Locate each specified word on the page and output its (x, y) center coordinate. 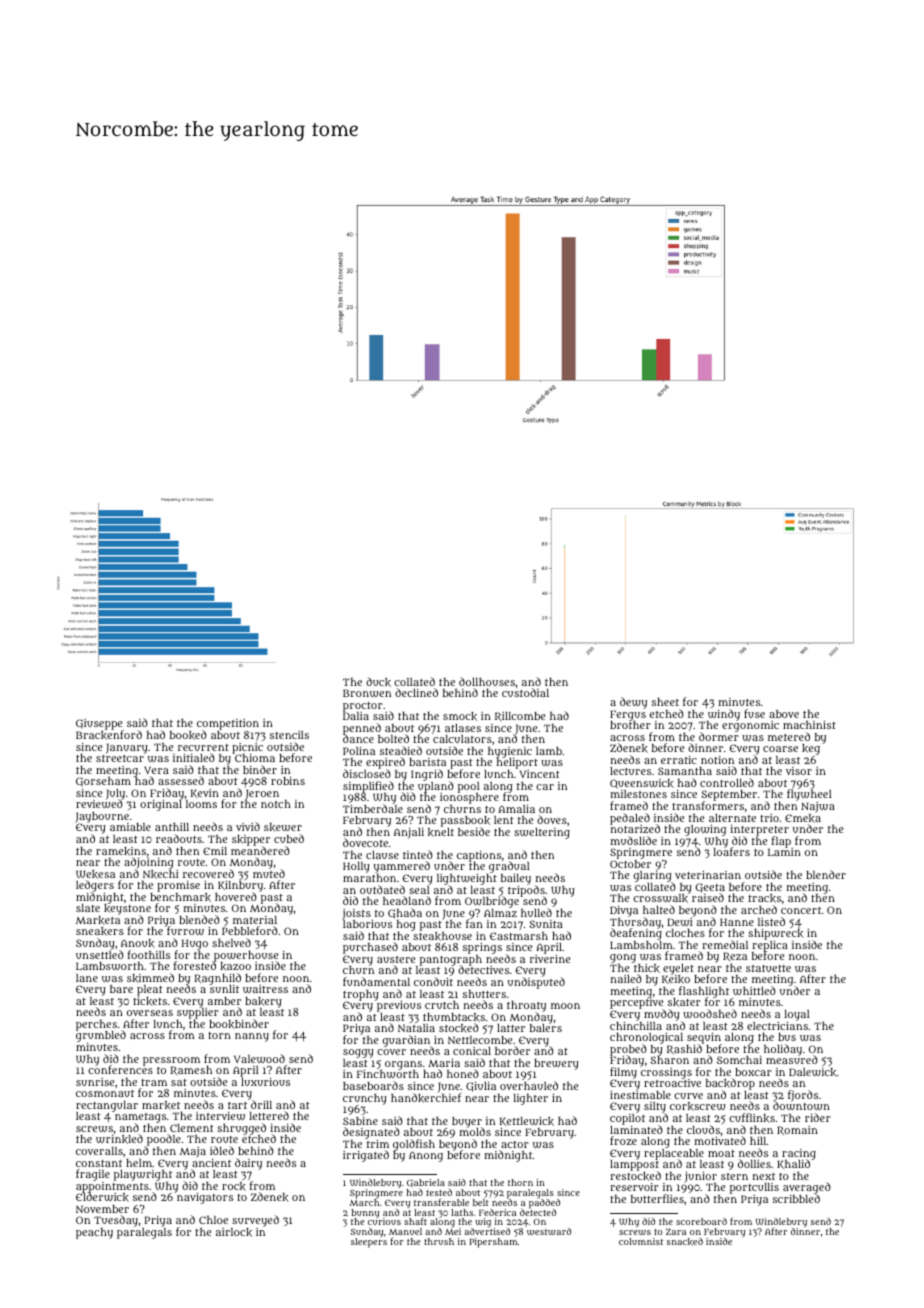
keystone (127, 910)
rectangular (107, 1106)
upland (436, 787)
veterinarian (708, 875)
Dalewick (813, 1072)
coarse (780, 749)
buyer (467, 1122)
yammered (402, 867)
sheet (665, 702)
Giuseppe (100, 725)
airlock (234, 1232)
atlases (463, 728)
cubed (289, 838)
